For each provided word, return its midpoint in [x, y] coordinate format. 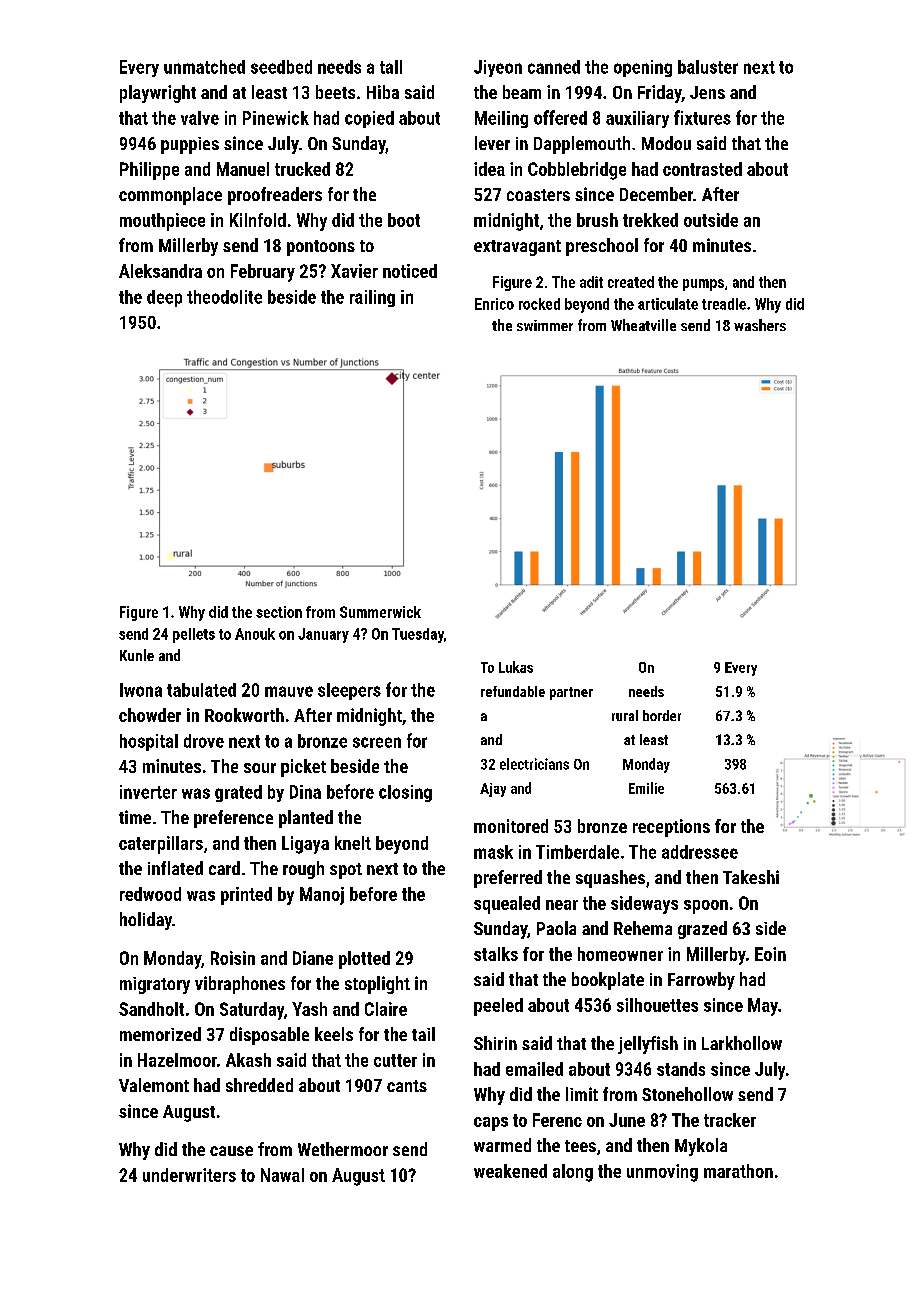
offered [560, 117]
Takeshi [751, 877]
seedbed [281, 67]
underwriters [189, 1175]
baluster [708, 67]
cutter [395, 1060]
